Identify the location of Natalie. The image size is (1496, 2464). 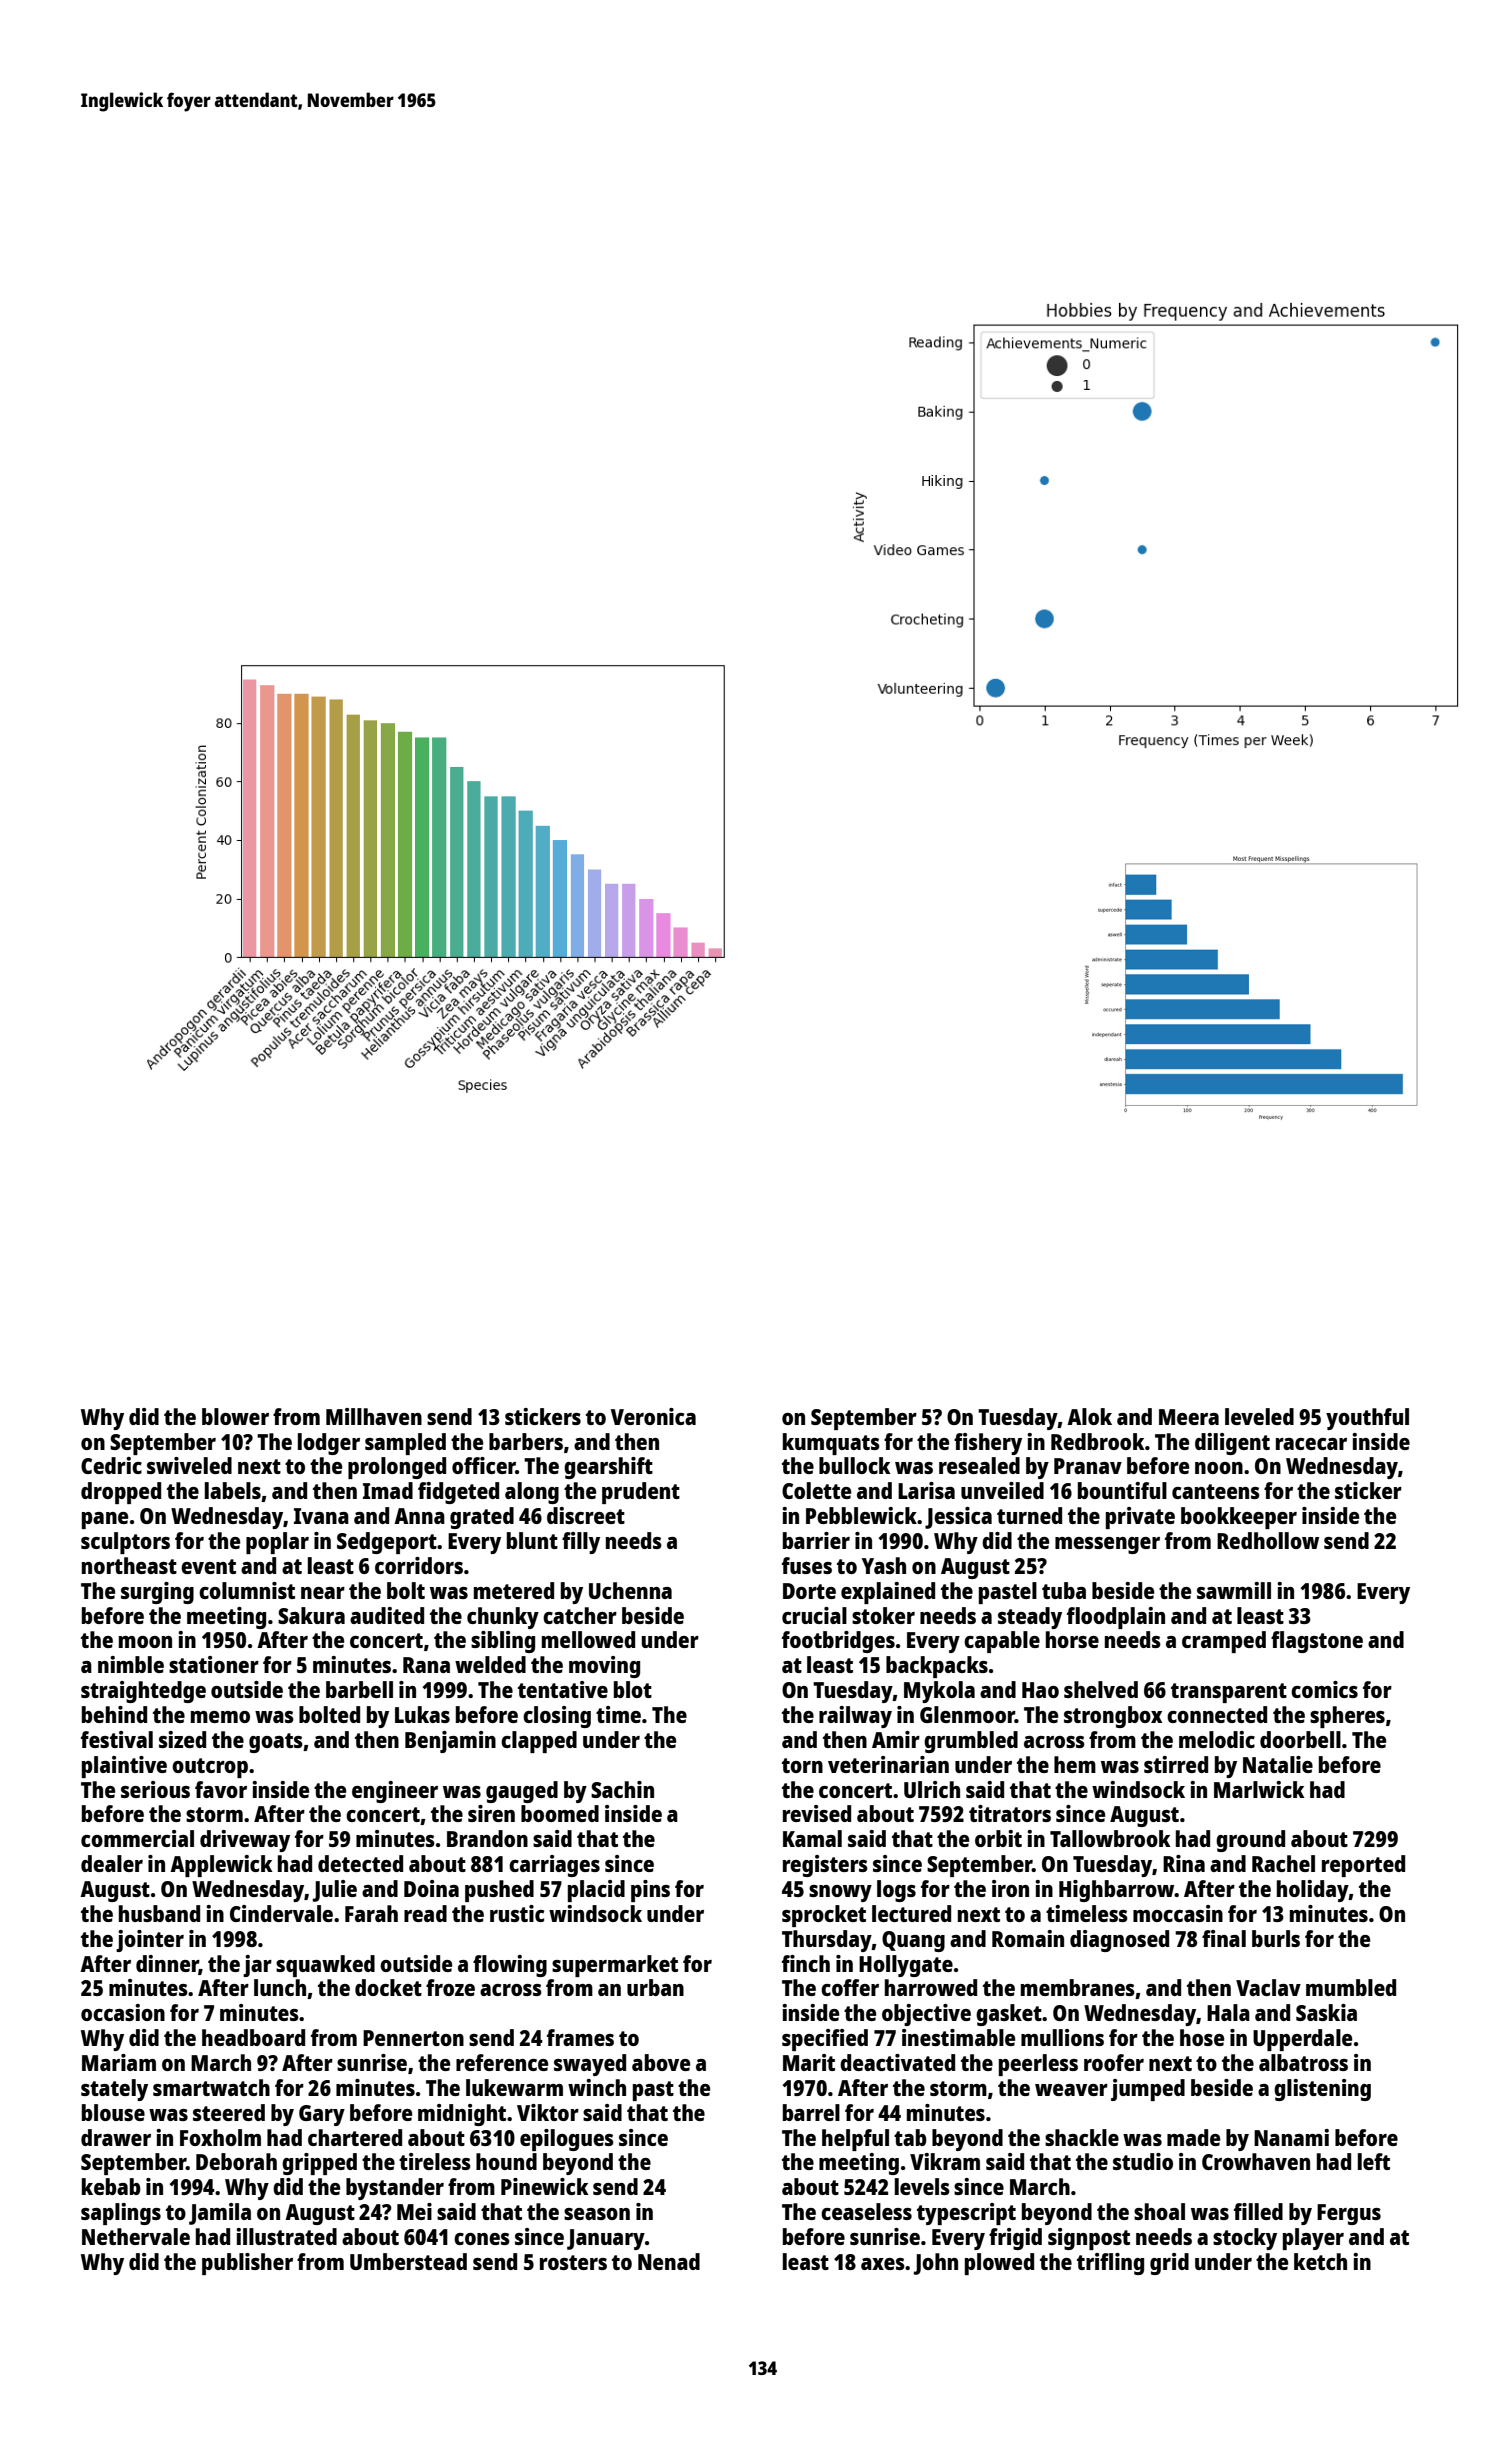
(1278, 1764).
